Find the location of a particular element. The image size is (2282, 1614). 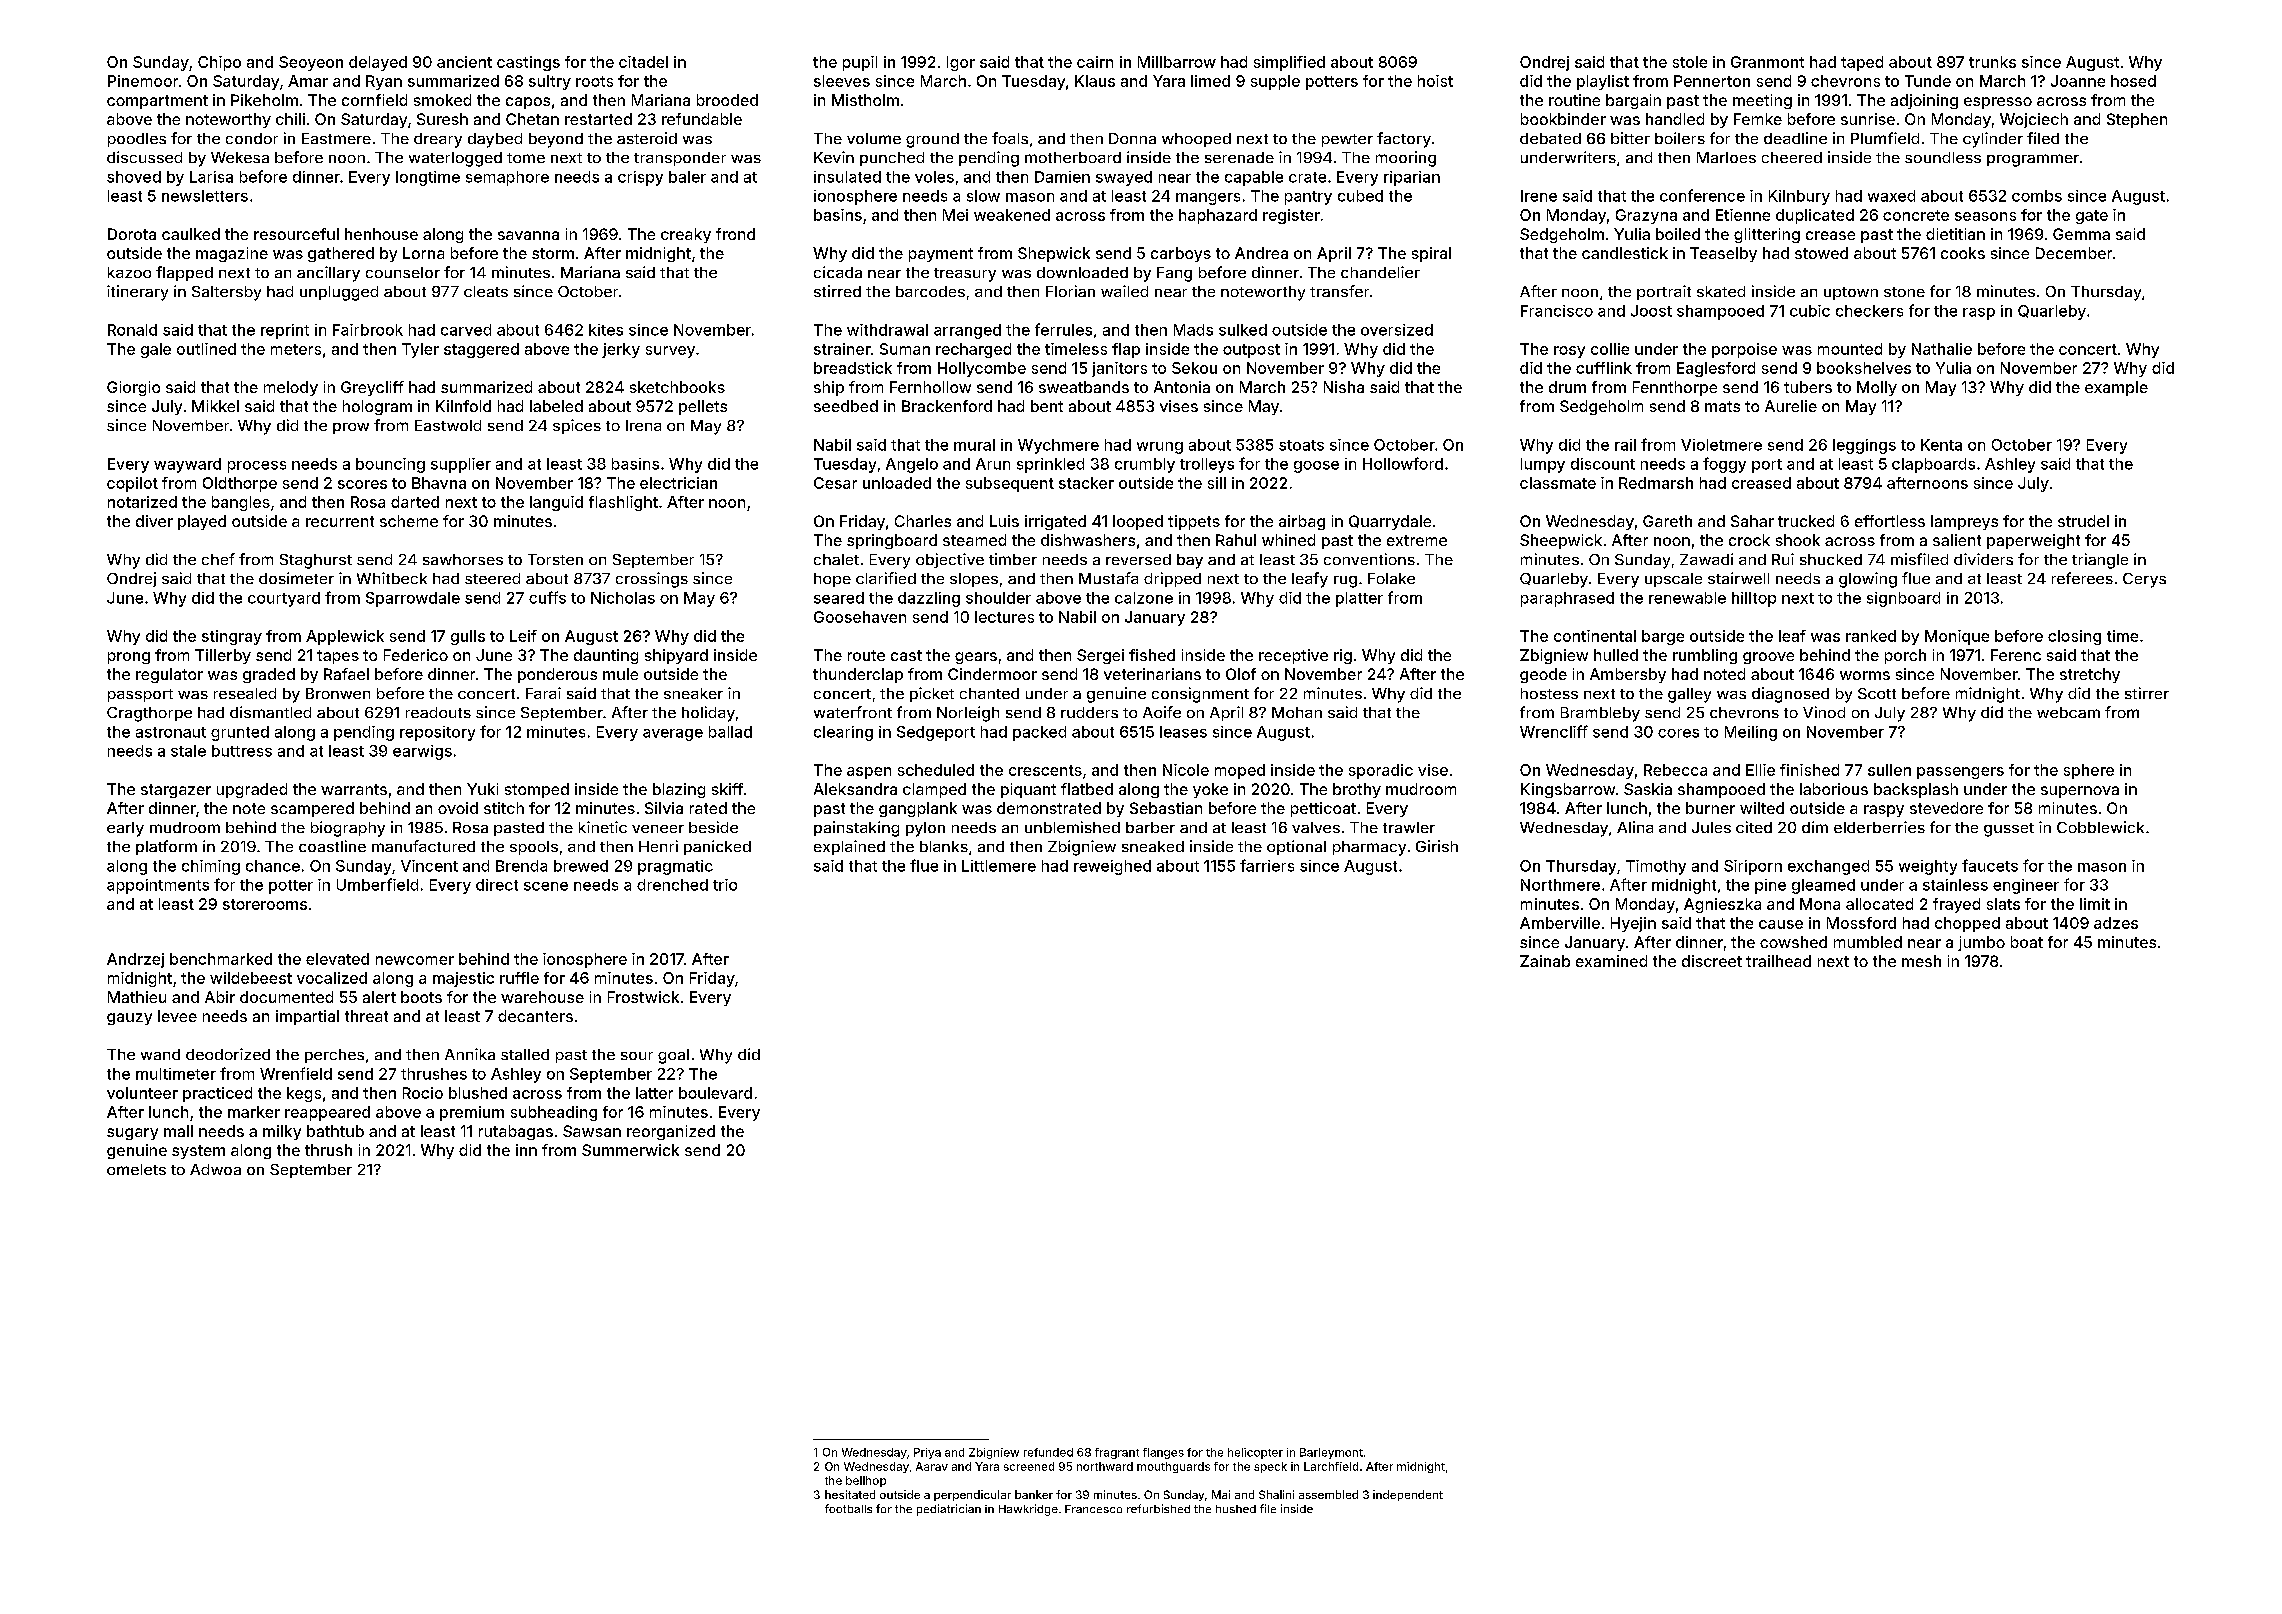

trunks is located at coordinates (1992, 62).
